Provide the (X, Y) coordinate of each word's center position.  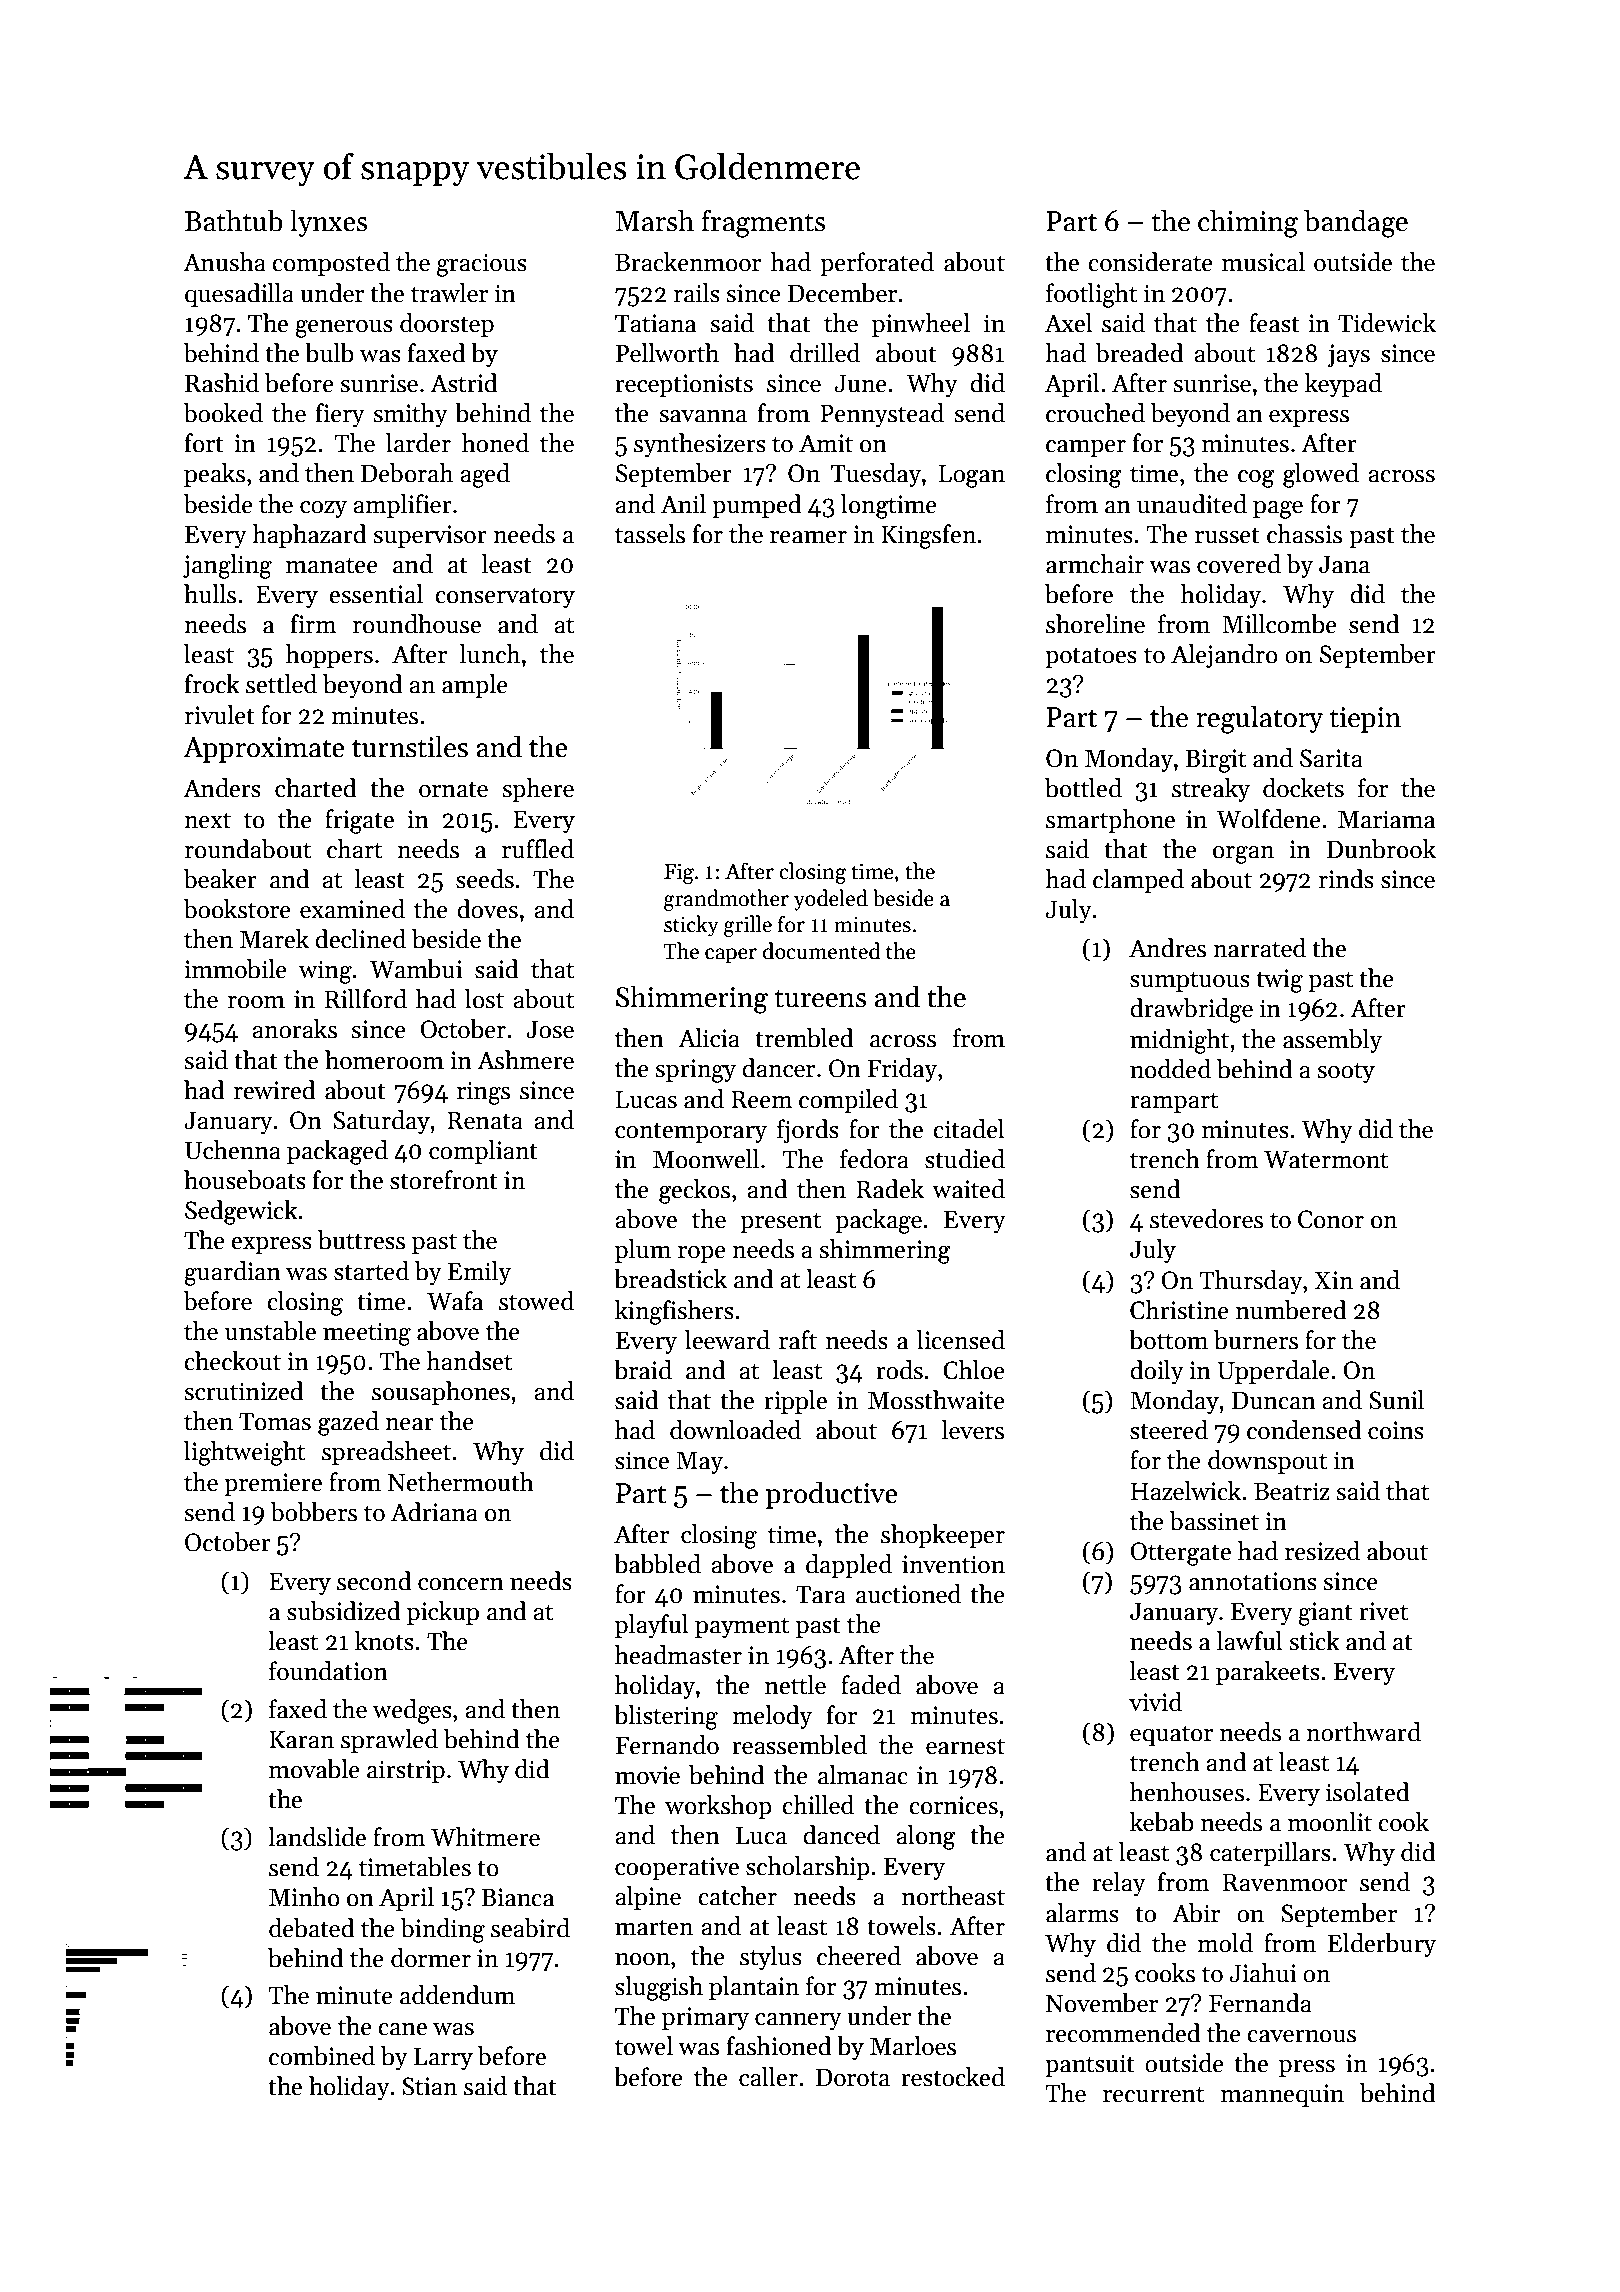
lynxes (328, 223)
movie (647, 1775)
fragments (763, 223)
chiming (1248, 223)
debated (312, 1928)
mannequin (1282, 2095)
